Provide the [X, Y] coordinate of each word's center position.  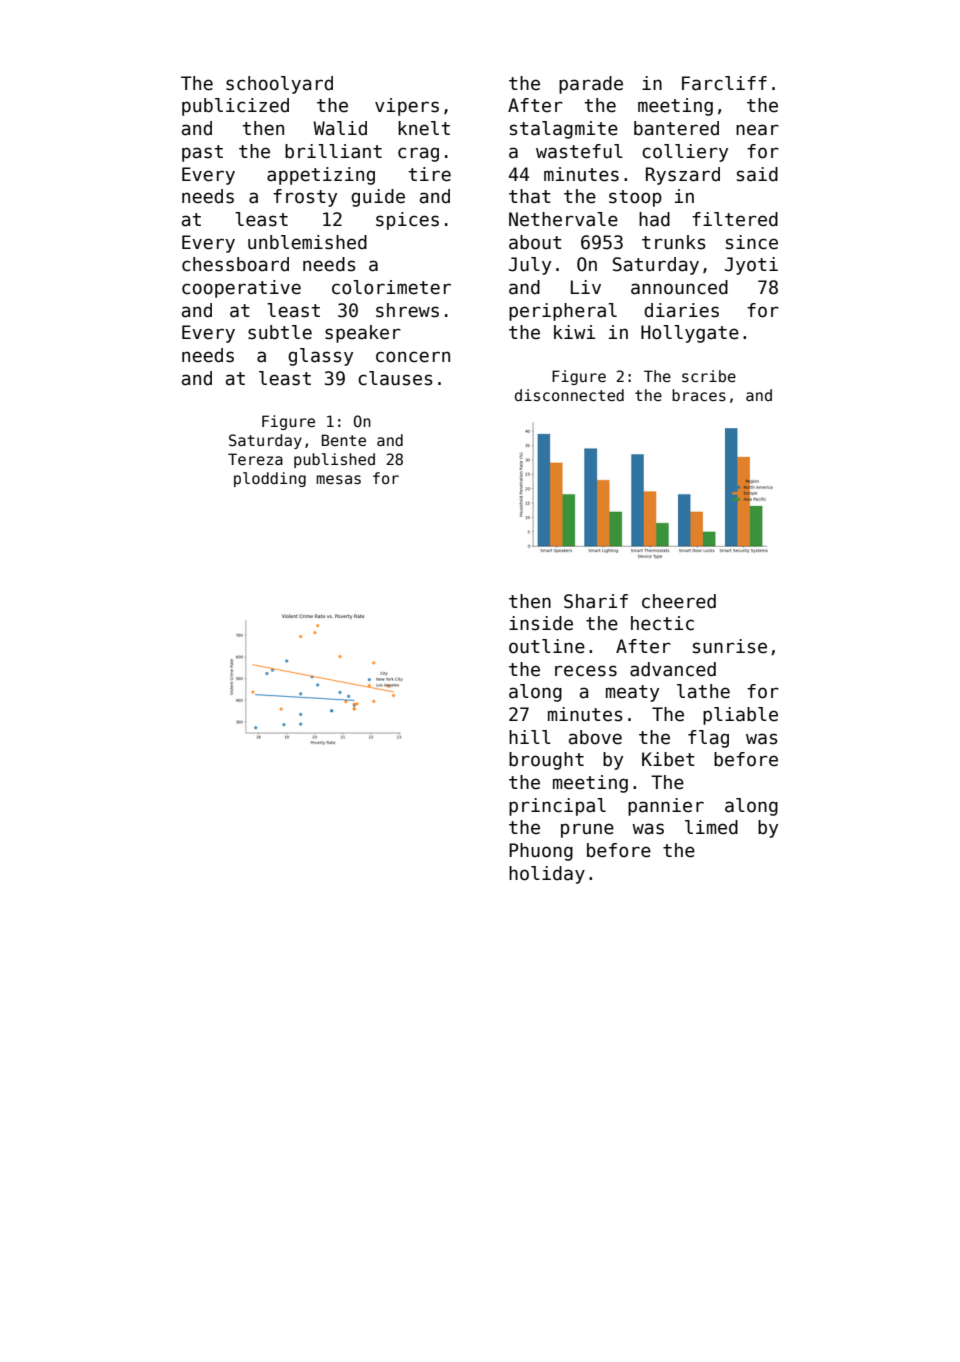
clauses [395, 378]
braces [699, 395]
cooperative [241, 289]
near [757, 130]
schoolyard [279, 85]
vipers [407, 107]
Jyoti [751, 266]
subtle [280, 332]
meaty [632, 693]
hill [530, 737]
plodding [270, 479]
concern [413, 357]
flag [708, 739]
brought [546, 761]
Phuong [541, 852]
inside [541, 623]
